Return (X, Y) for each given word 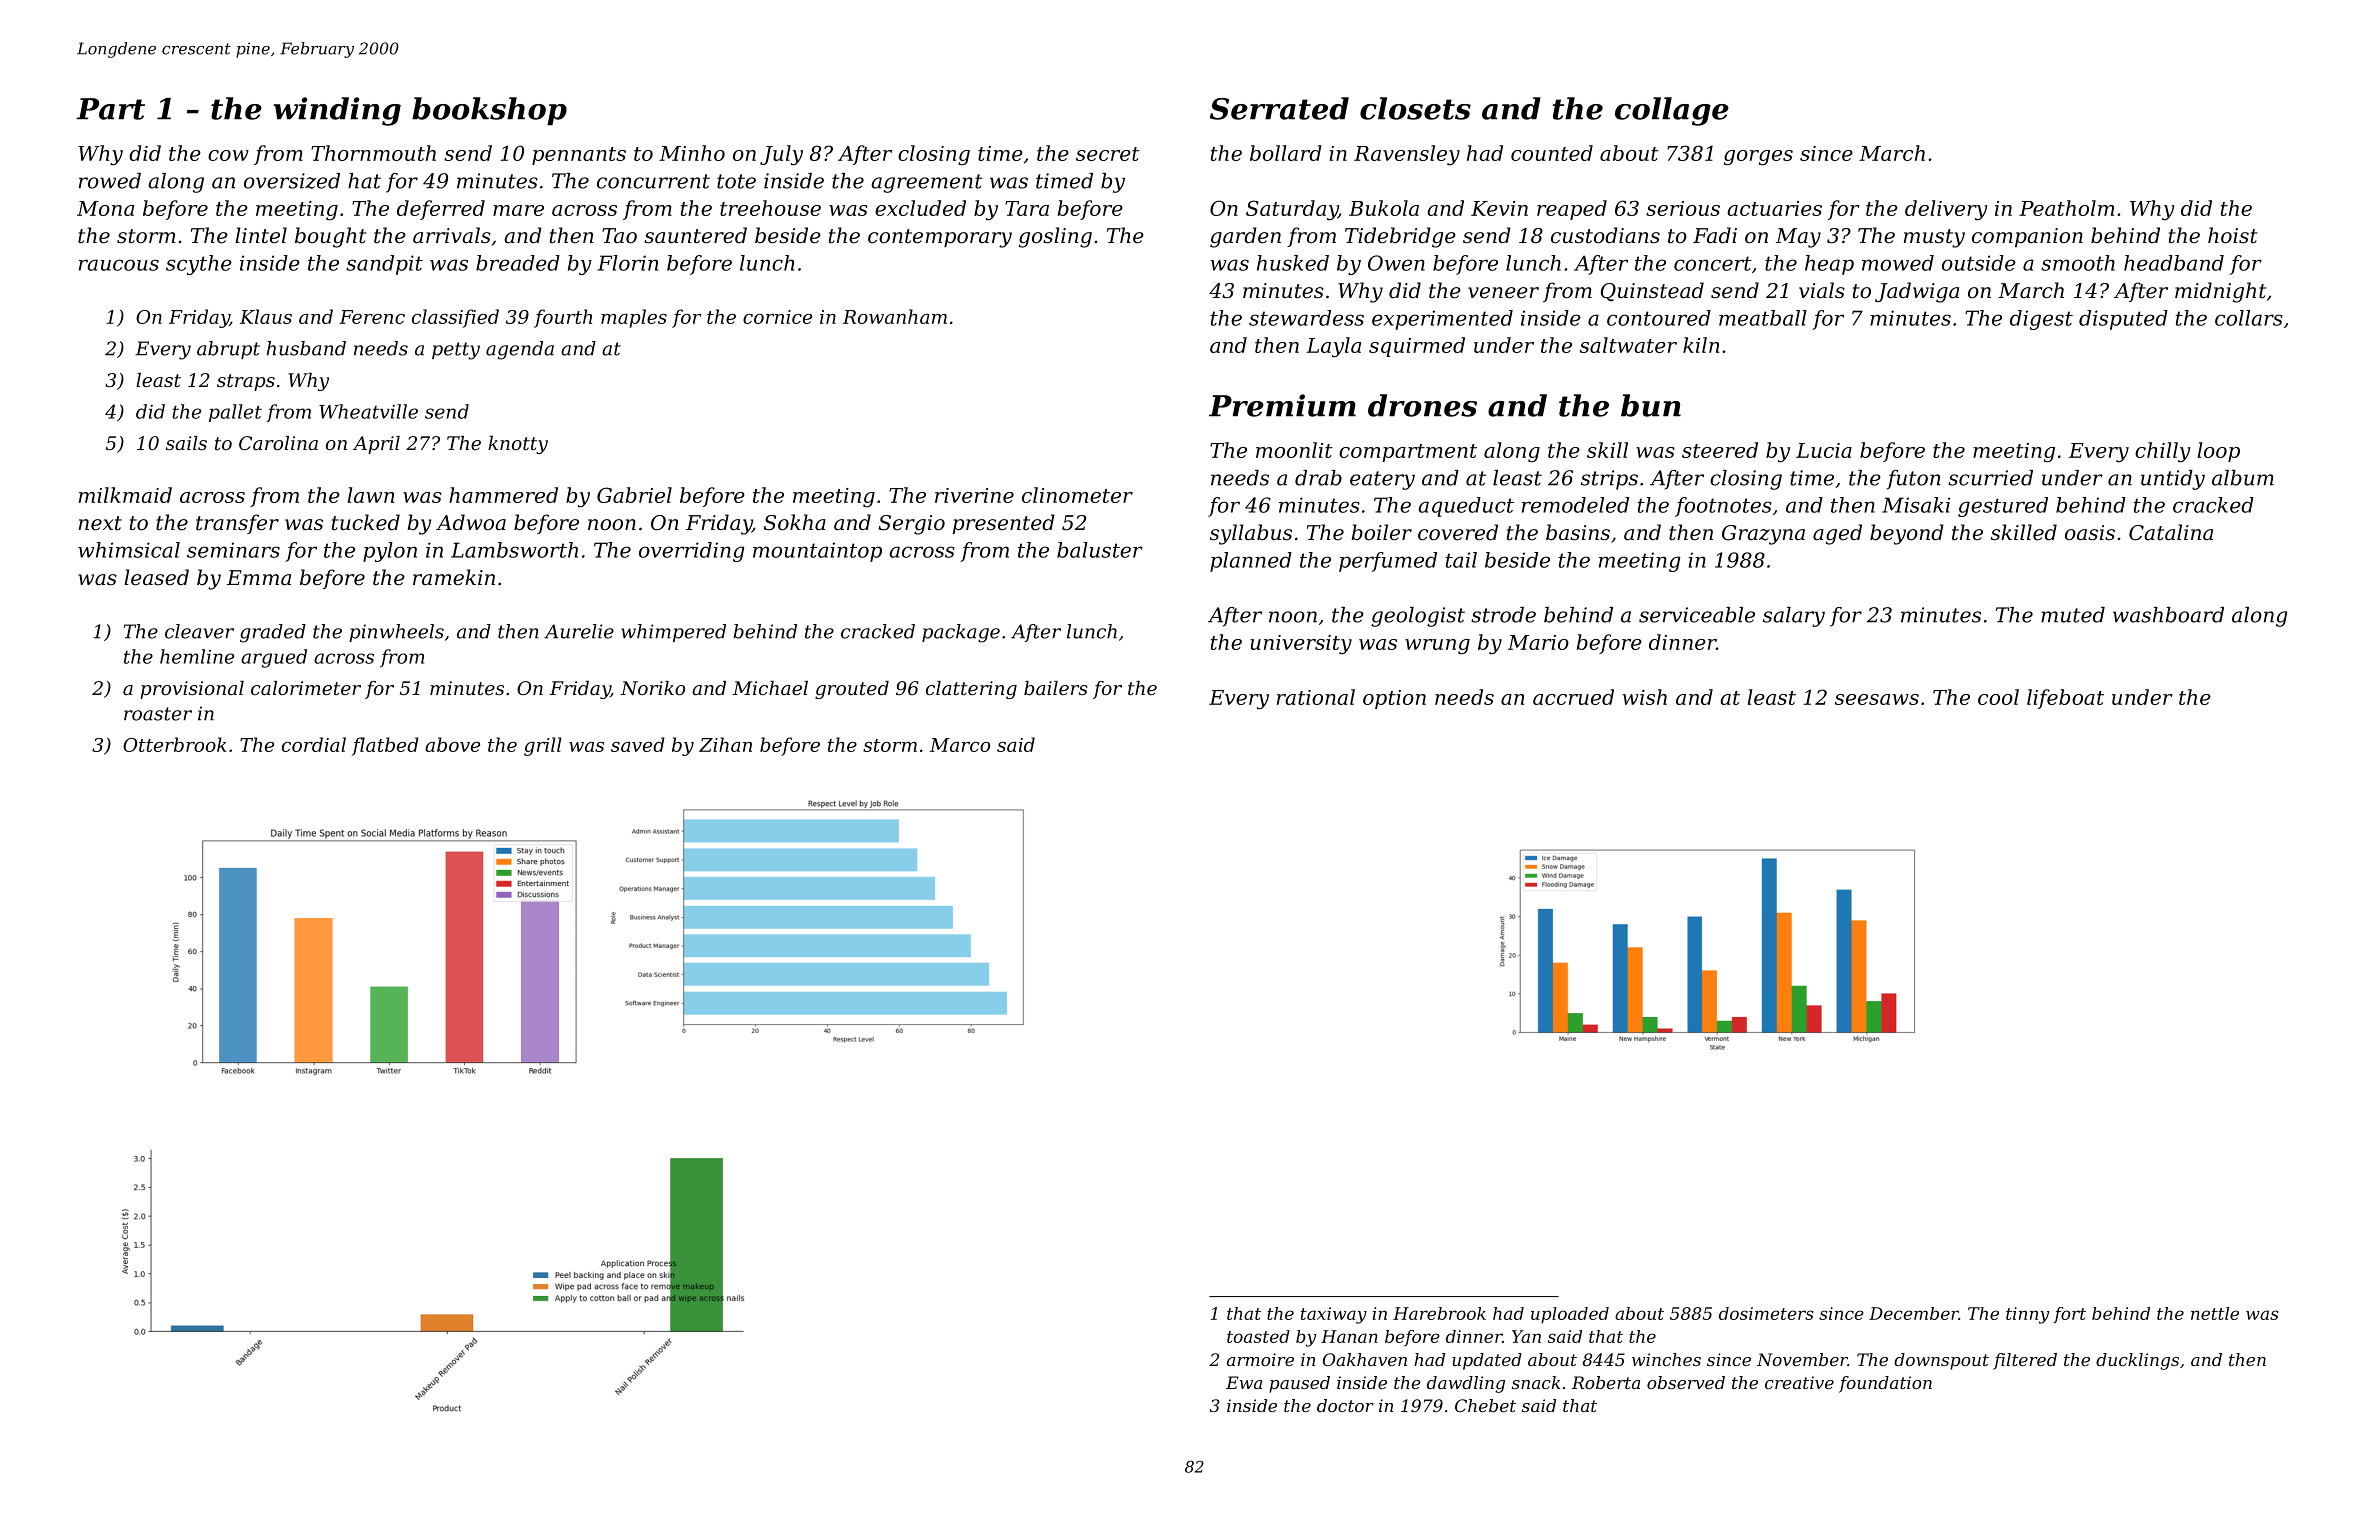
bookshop (489, 111)
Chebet (1485, 1405)
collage (1672, 111)
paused (1299, 1384)
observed (1686, 1382)
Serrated (1279, 108)
